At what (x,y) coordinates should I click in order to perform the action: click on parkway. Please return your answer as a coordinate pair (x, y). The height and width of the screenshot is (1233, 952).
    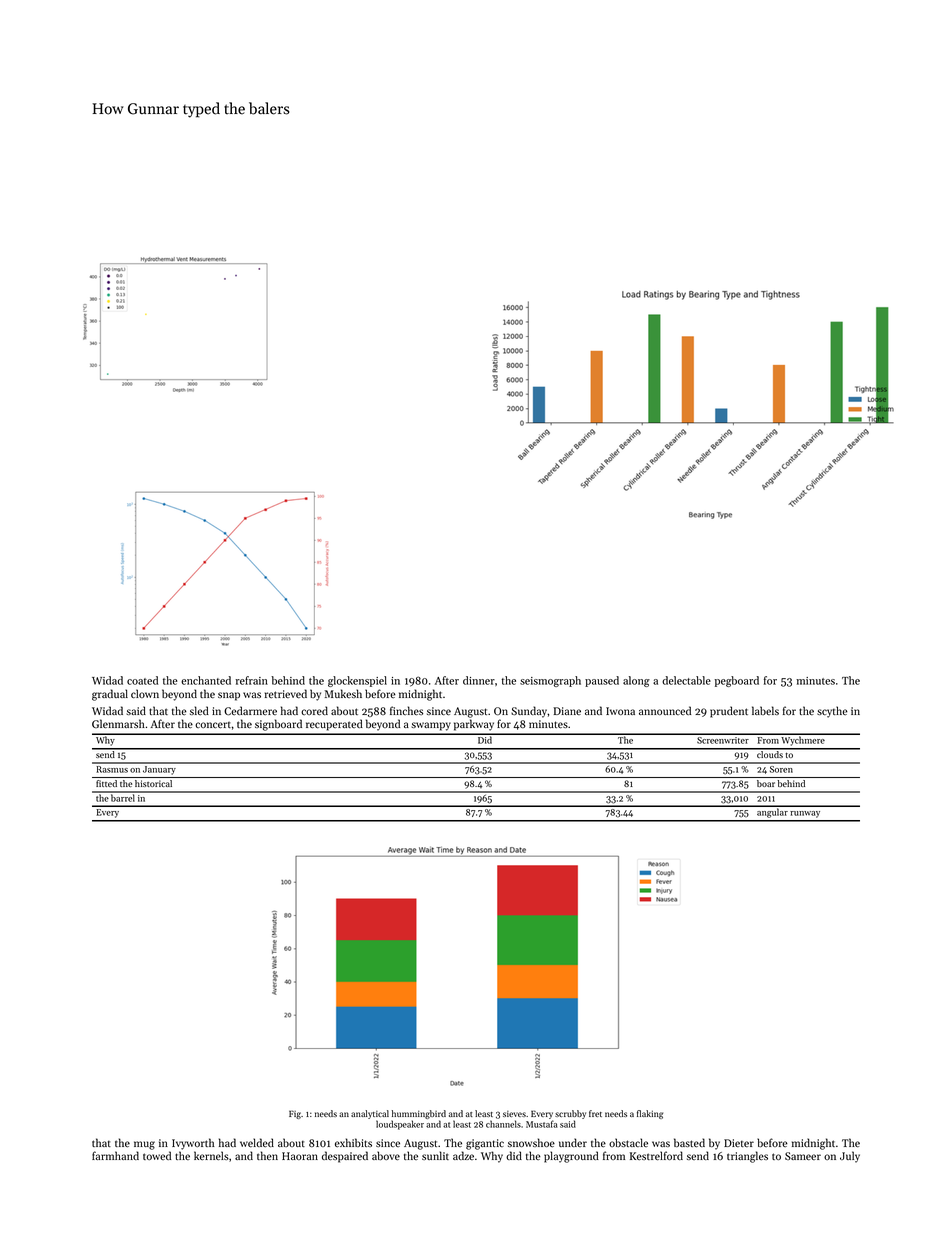
    Looking at the image, I should click on (474, 725).
